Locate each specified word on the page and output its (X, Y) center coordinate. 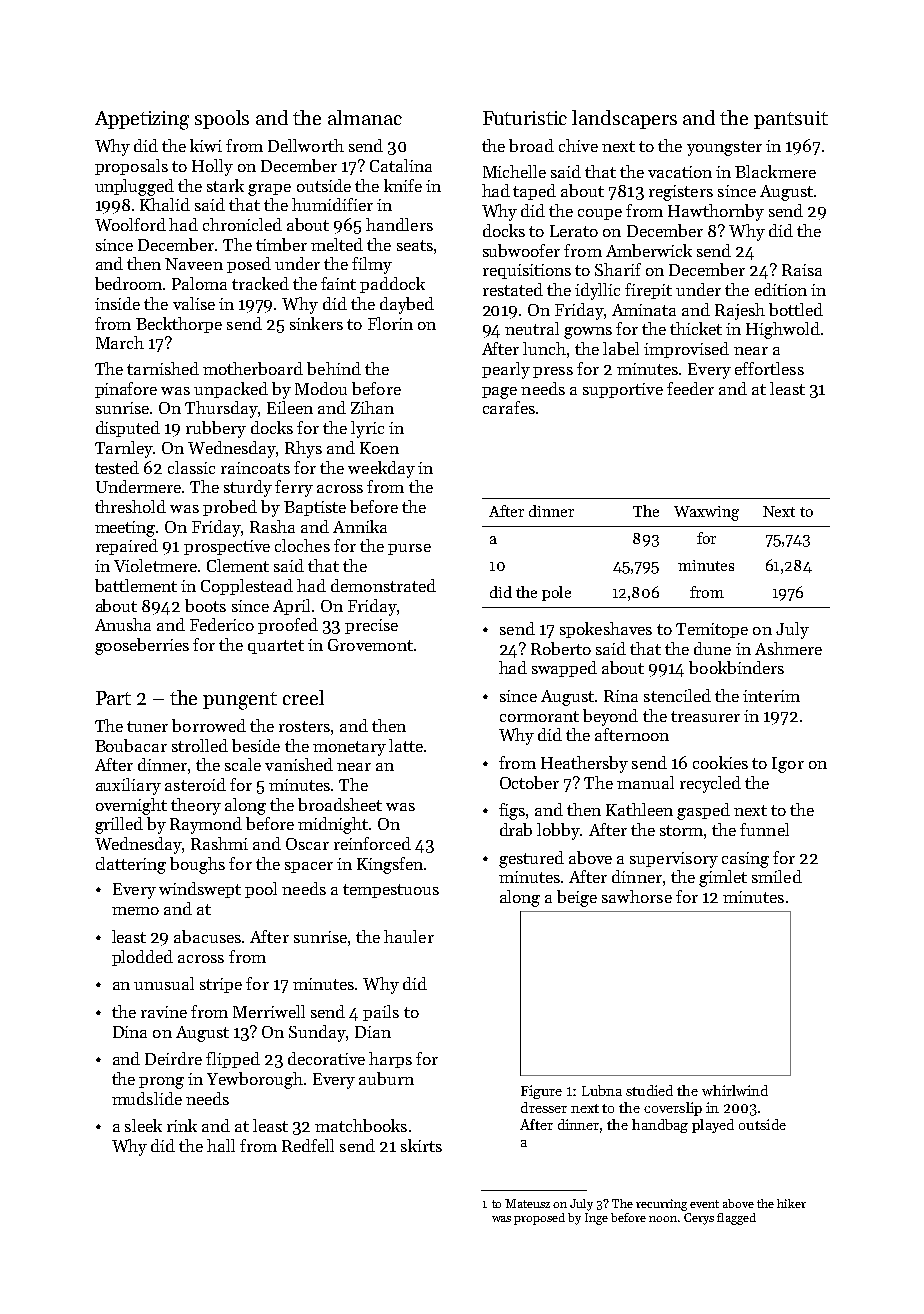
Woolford (130, 224)
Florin (390, 323)
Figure (541, 1092)
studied (649, 1090)
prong (161, 1083)
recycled (710, 784)
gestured (531, 859)
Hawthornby (716, 212)
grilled (119, 825)
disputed (128, 429)
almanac (365, 117)
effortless (769, 368)
